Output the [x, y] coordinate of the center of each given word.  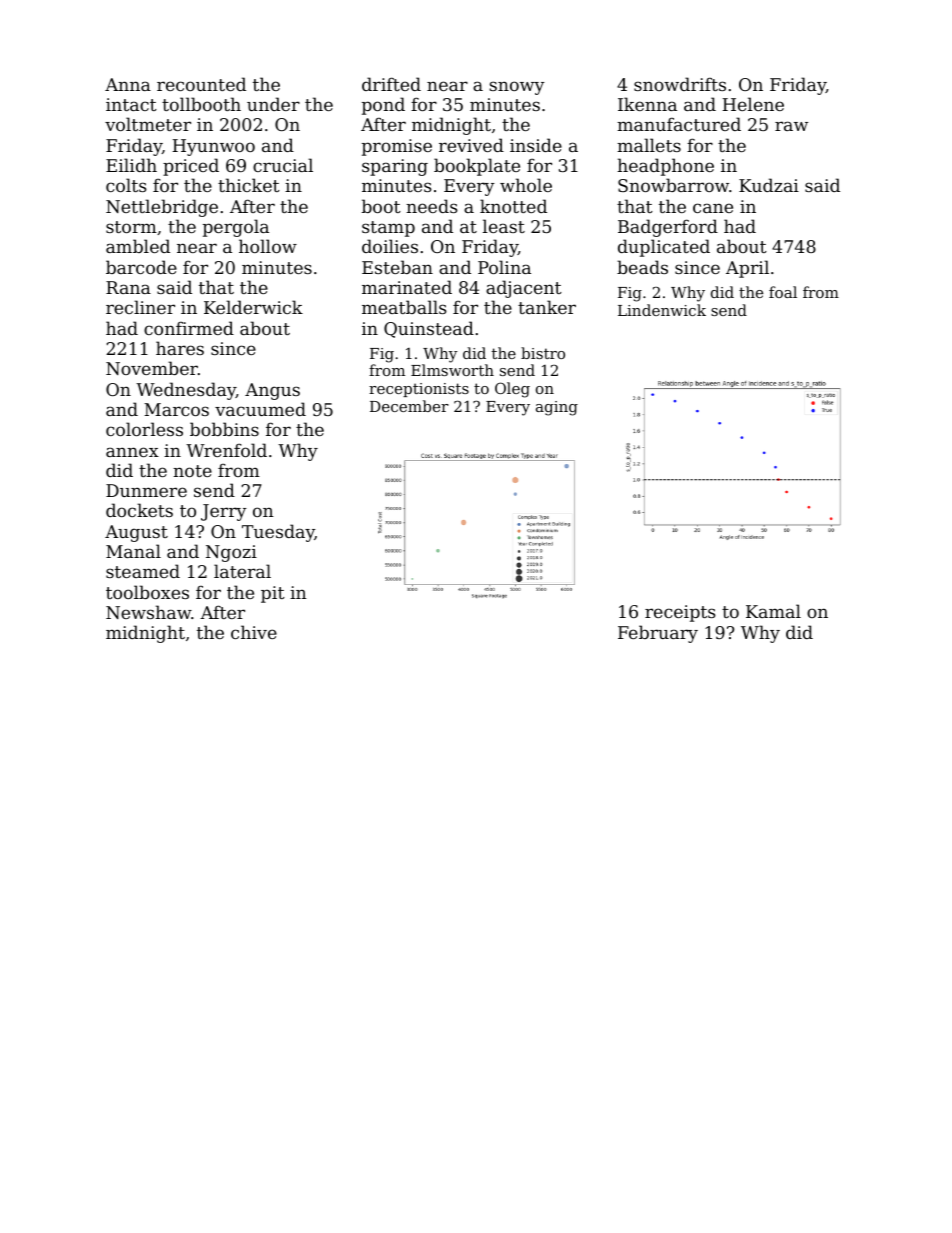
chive [254, 632]
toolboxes [147, 592]
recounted [201, 84]
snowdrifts [680, 84]
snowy [517, 88]
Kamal [773, 611]
